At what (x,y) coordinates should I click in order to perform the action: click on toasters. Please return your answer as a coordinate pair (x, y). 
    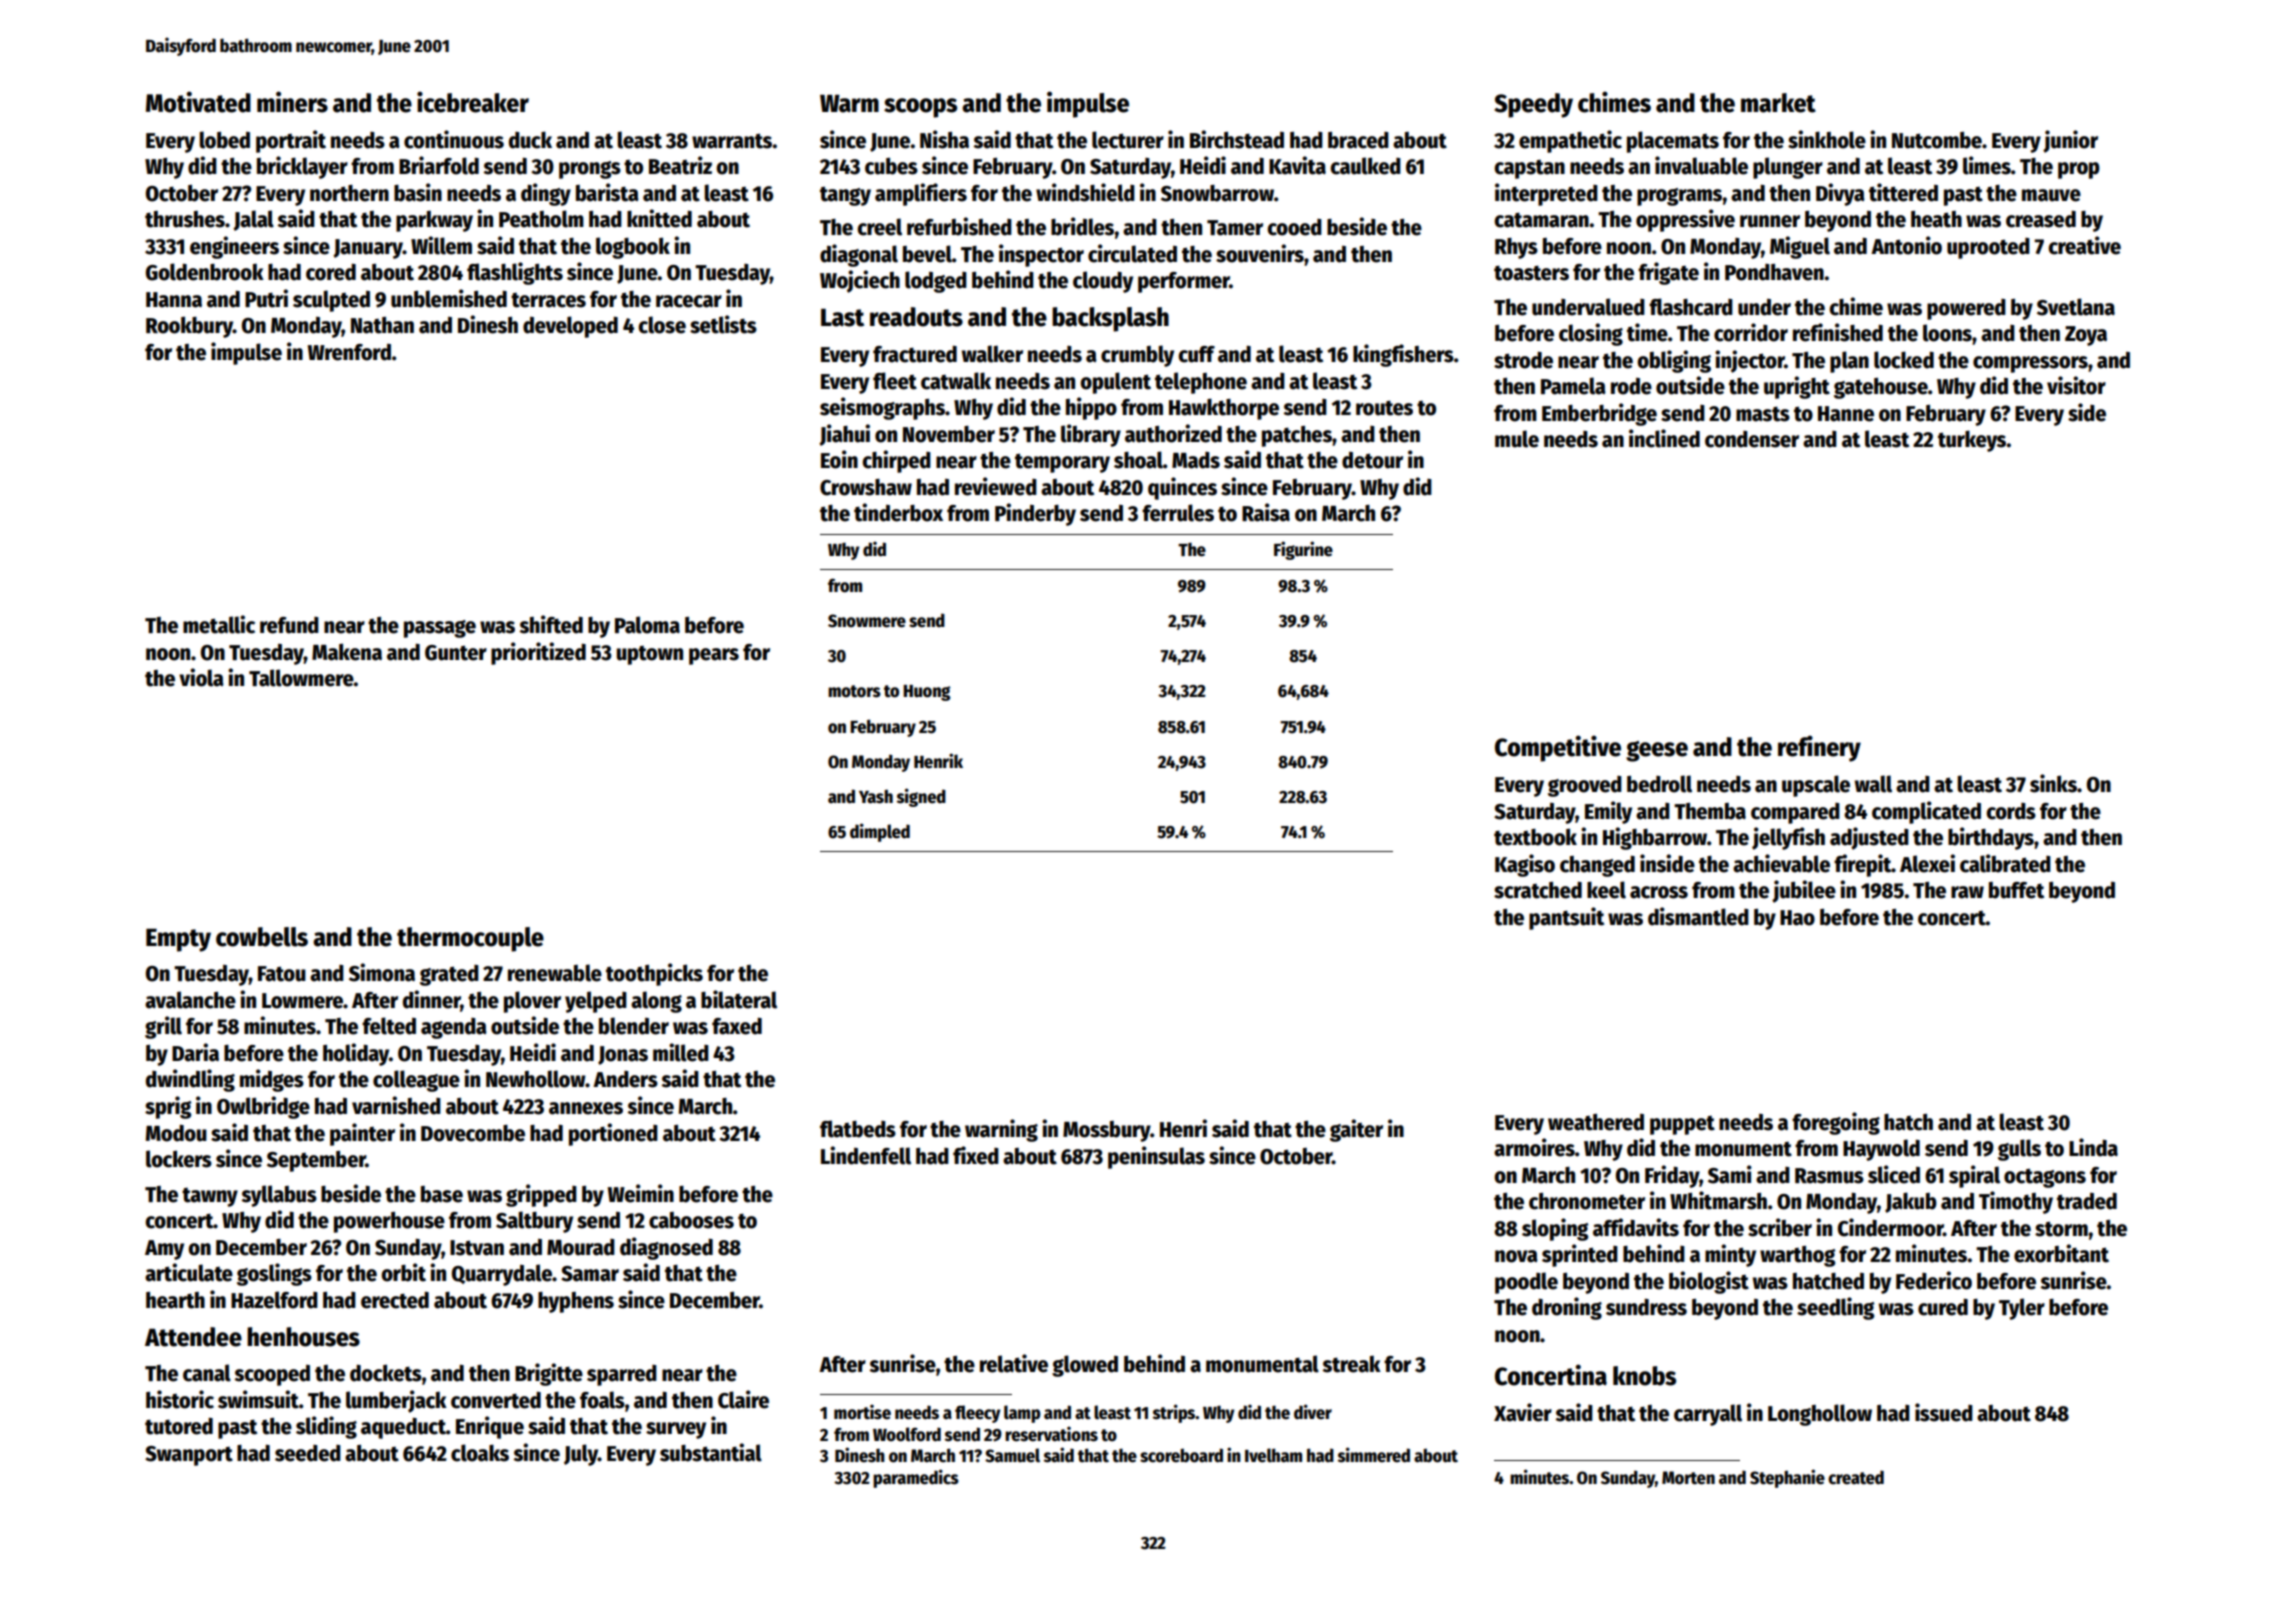
    Looking at the image, I should click on (1531, 273).
